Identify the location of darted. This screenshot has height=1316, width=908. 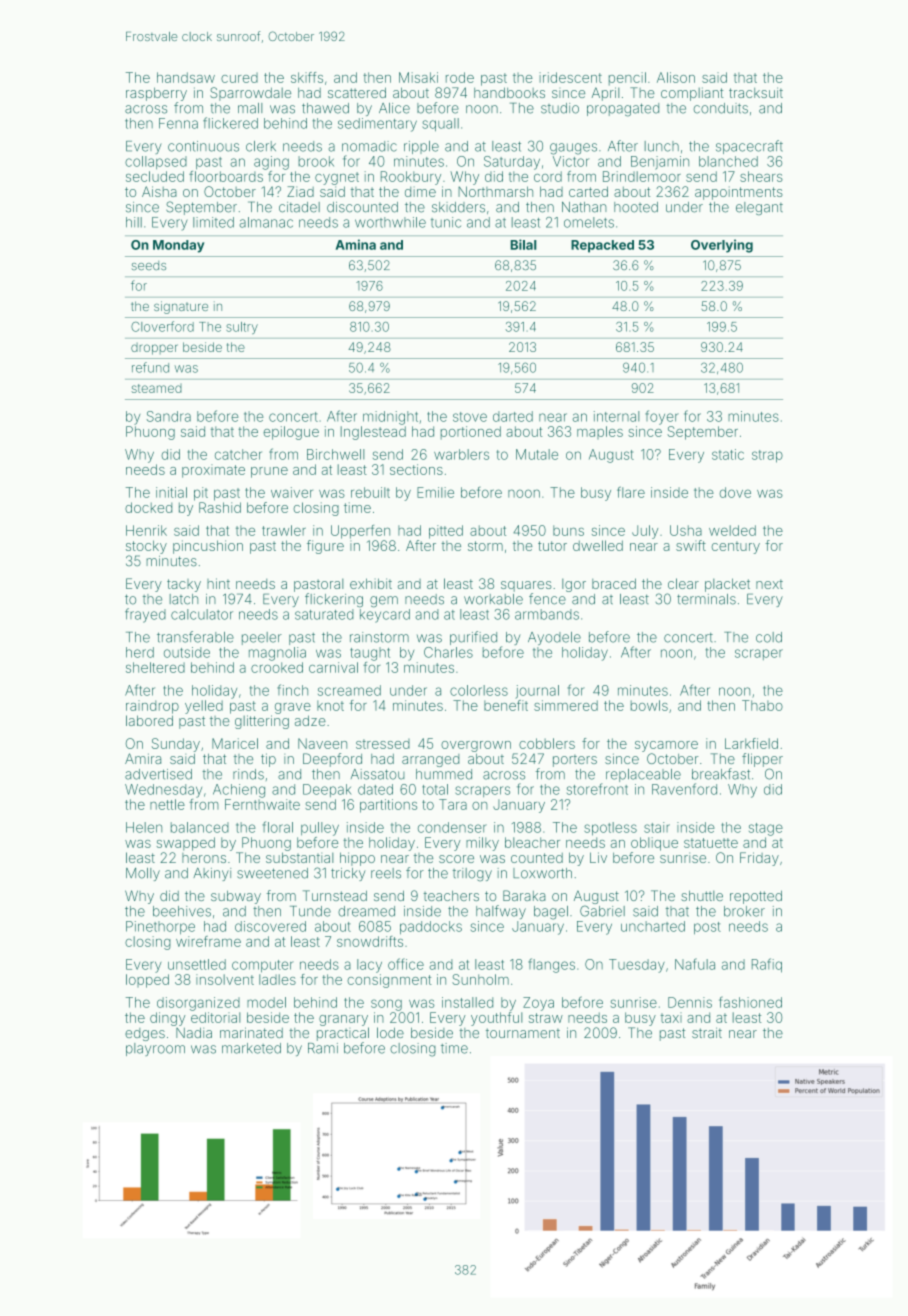
(513, 416).
